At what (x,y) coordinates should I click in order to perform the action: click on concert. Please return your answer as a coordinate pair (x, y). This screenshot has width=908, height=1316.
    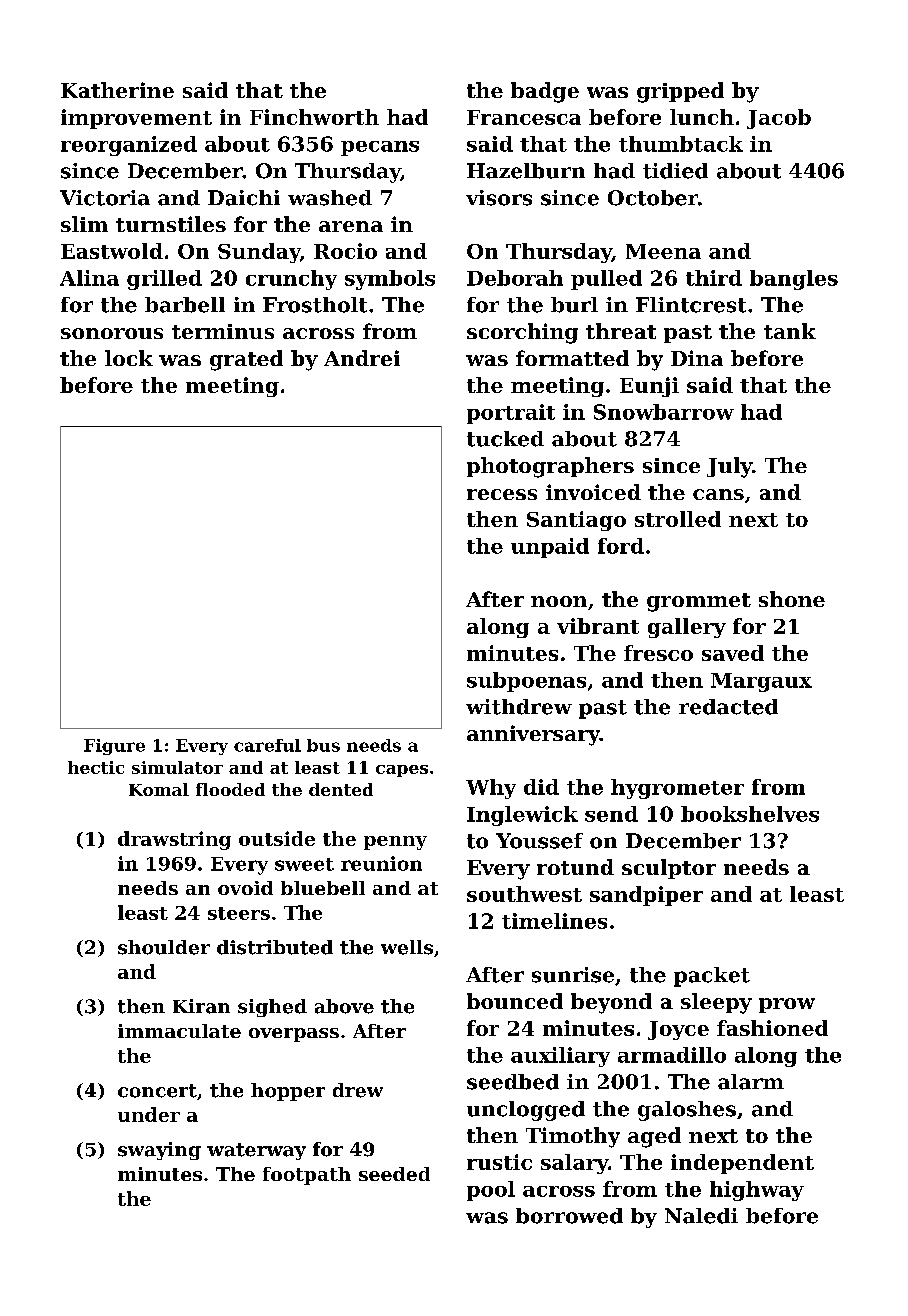
    Looking at the image, I should click on (157, 1091).
